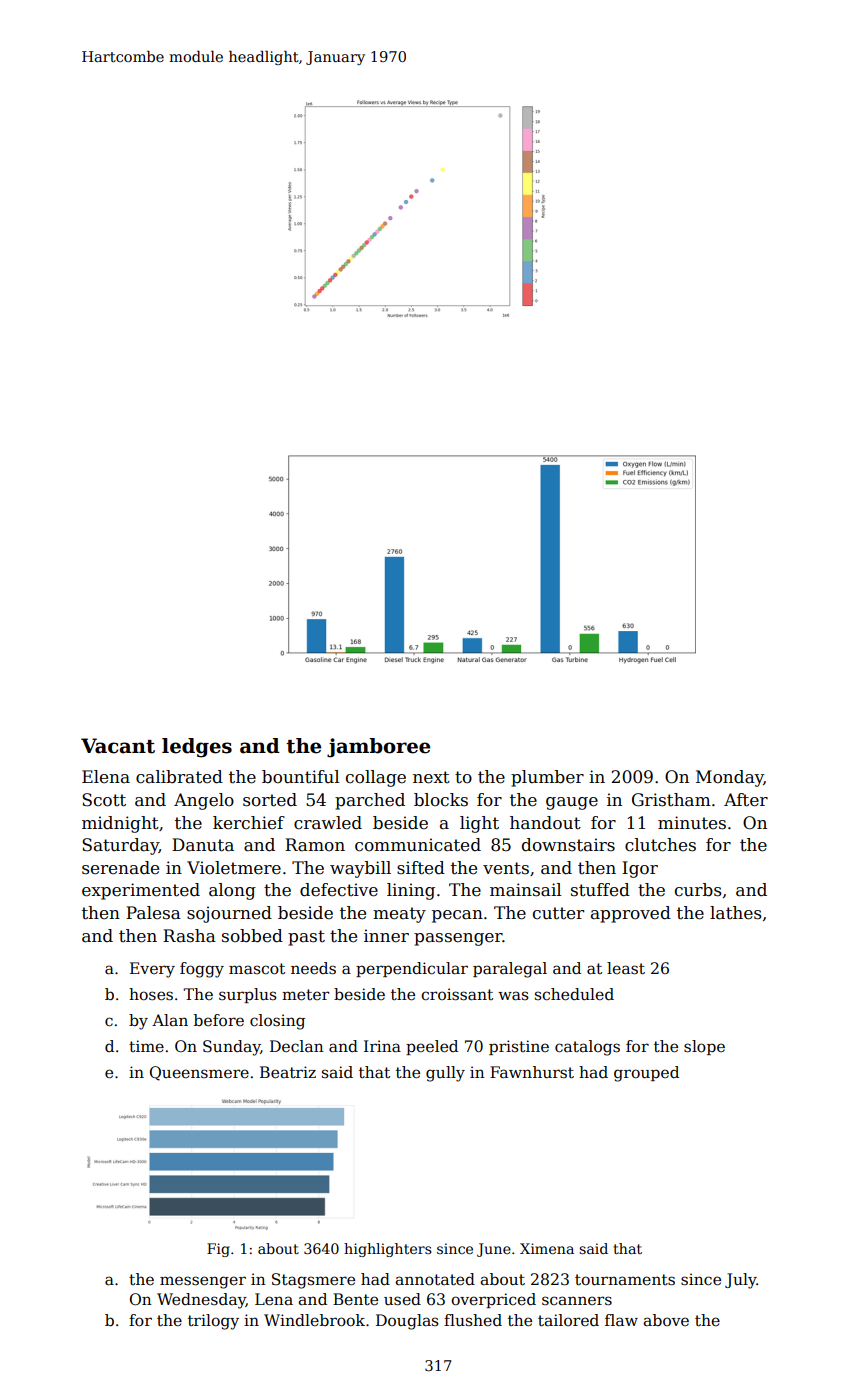  What do you see at coordinates (314, 1320) in the page?
I see `Windlebrook` at bounding box center [314, 1320].
